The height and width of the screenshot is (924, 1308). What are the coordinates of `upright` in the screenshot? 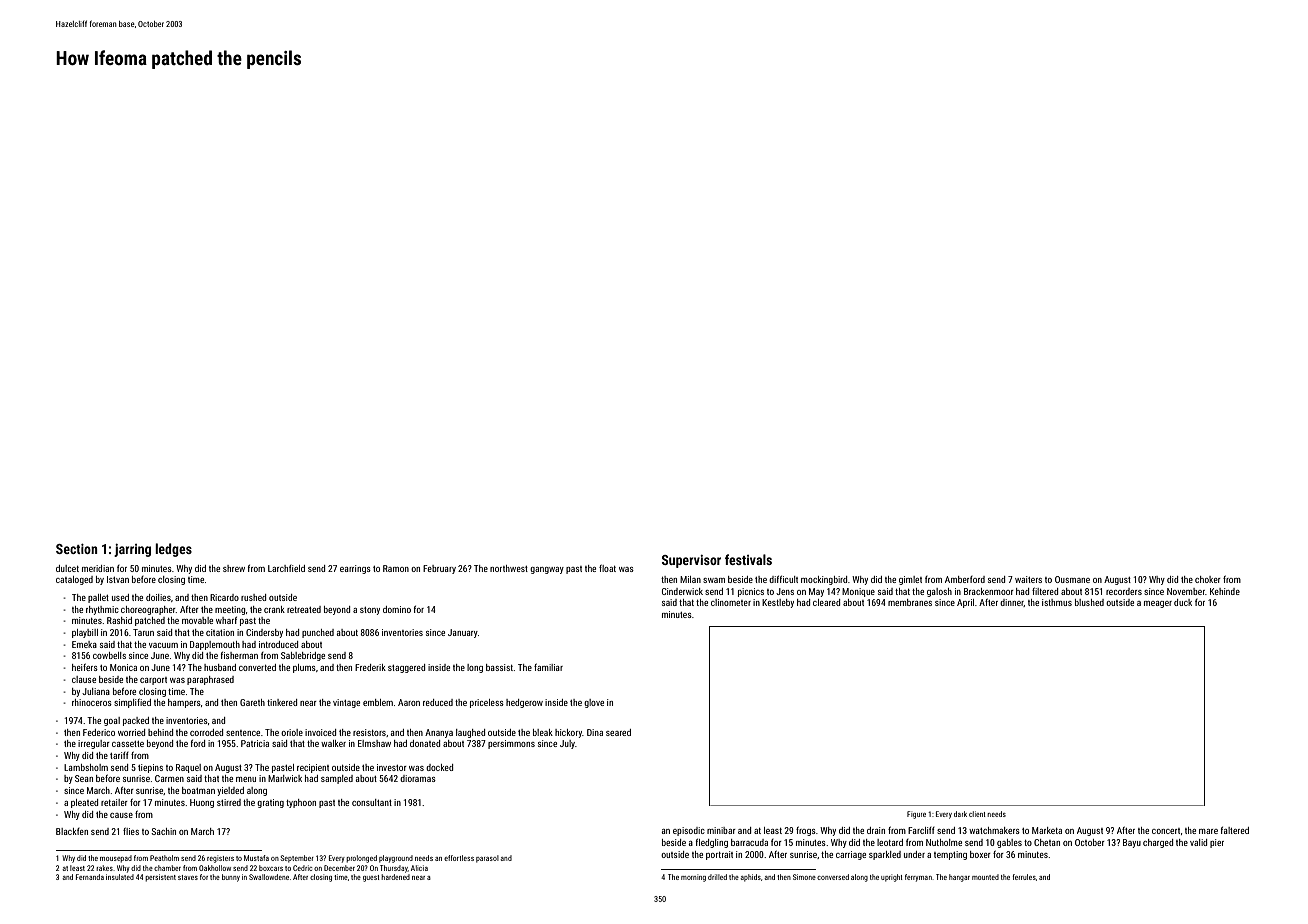 It's located at (891, 878).
